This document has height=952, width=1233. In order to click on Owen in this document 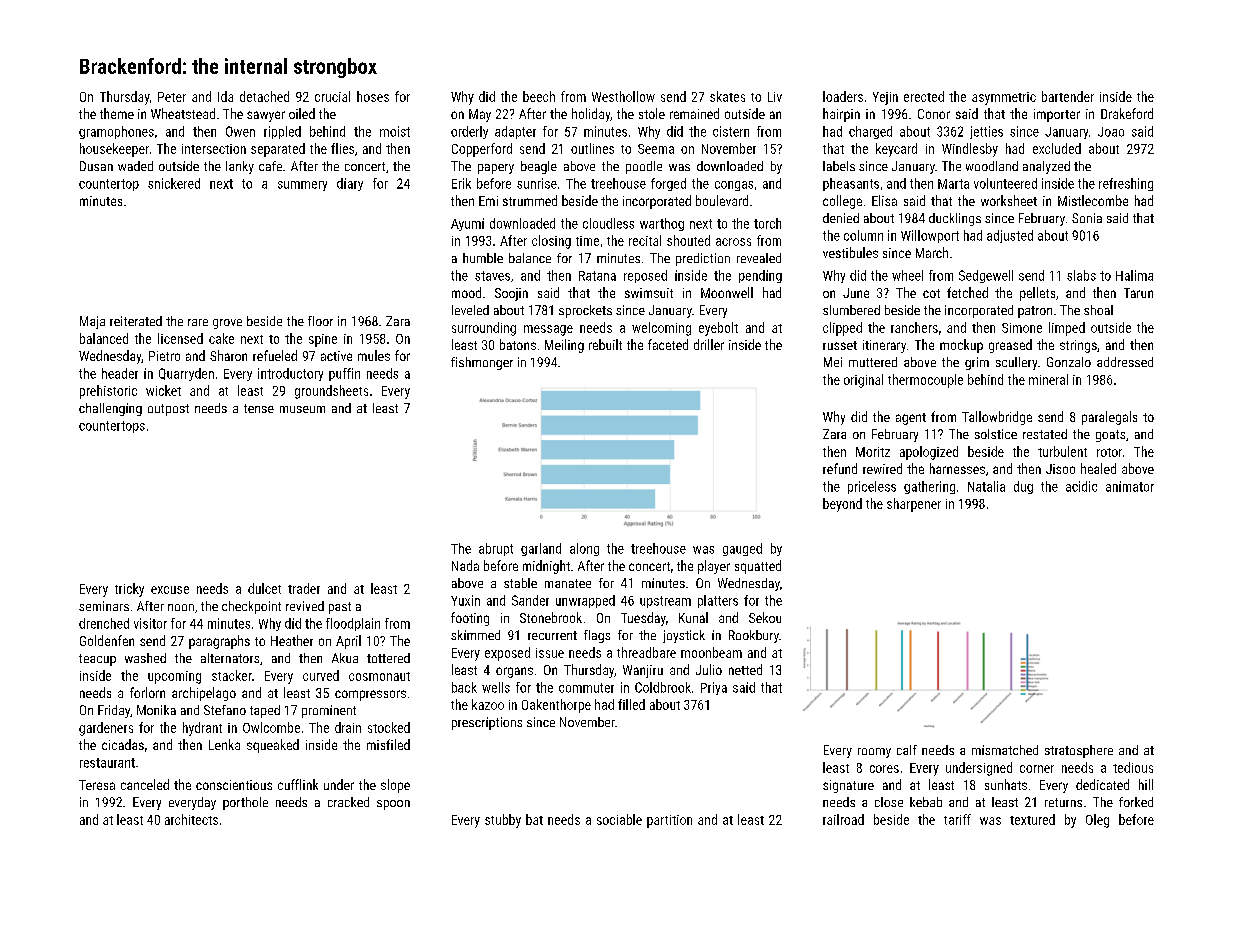, I will do `click(240, 131)`.
